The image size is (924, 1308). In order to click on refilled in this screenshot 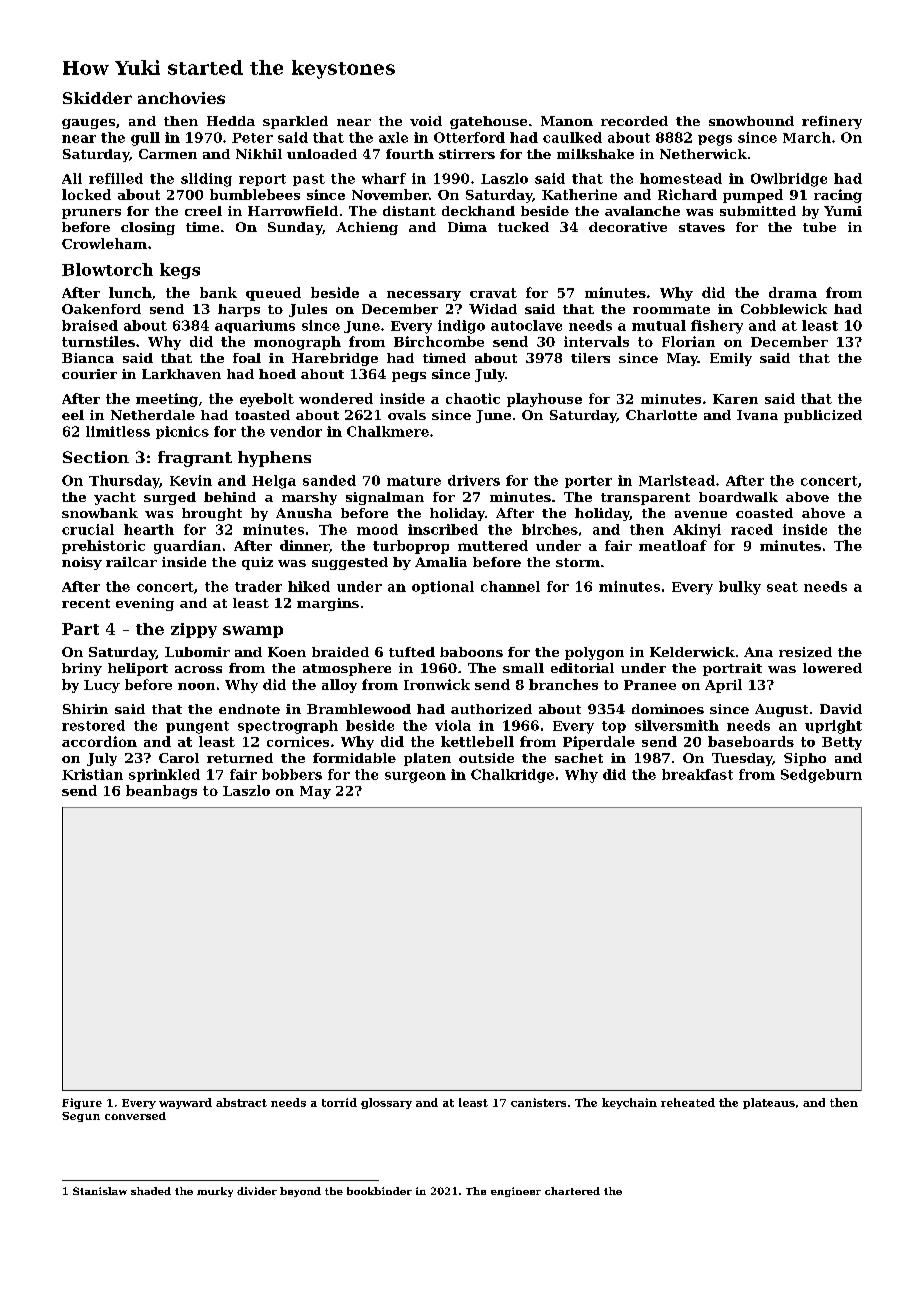, I will do `click(116, 178)`.
